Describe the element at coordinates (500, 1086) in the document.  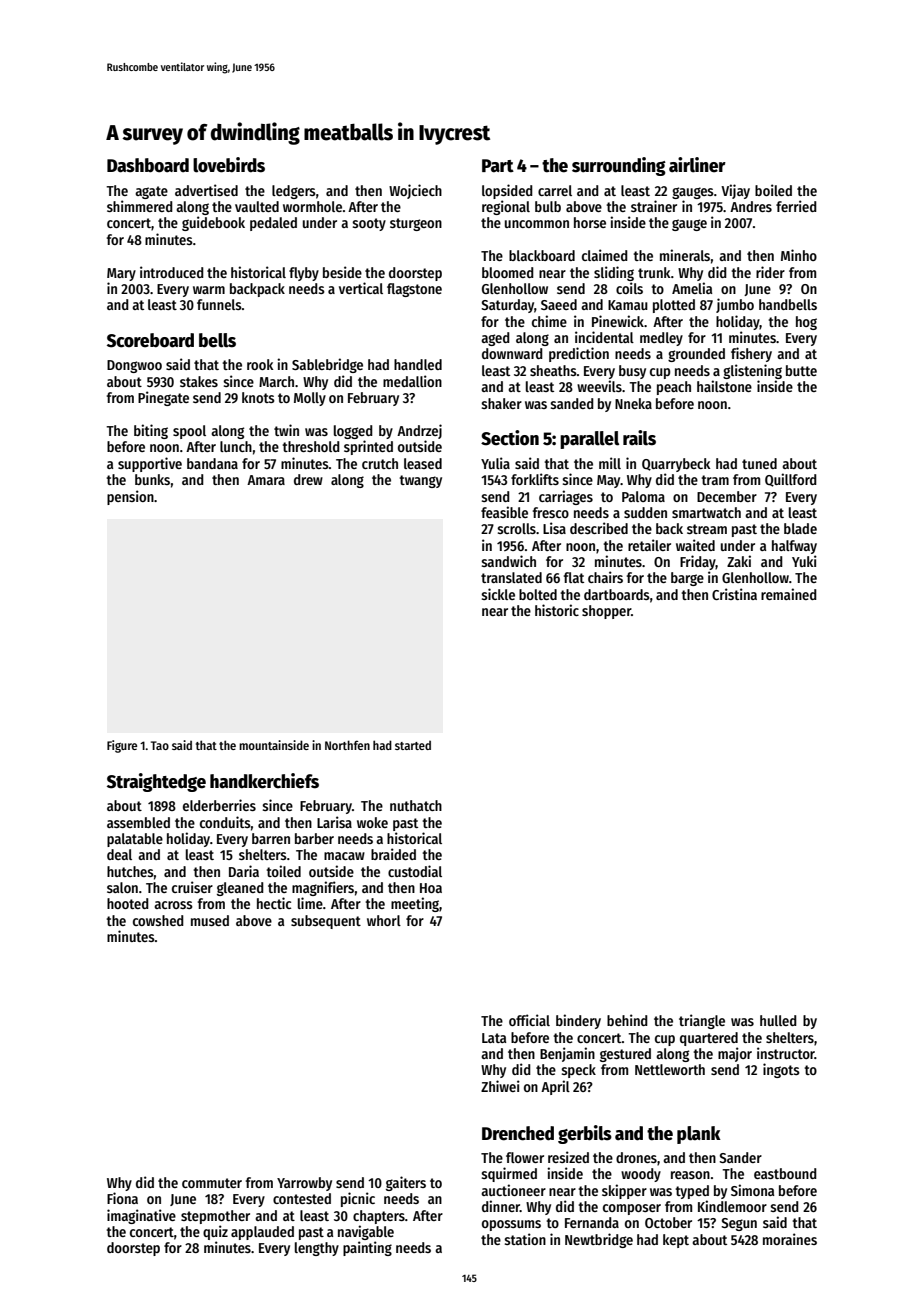
I see `Zhiwei` at that location.
